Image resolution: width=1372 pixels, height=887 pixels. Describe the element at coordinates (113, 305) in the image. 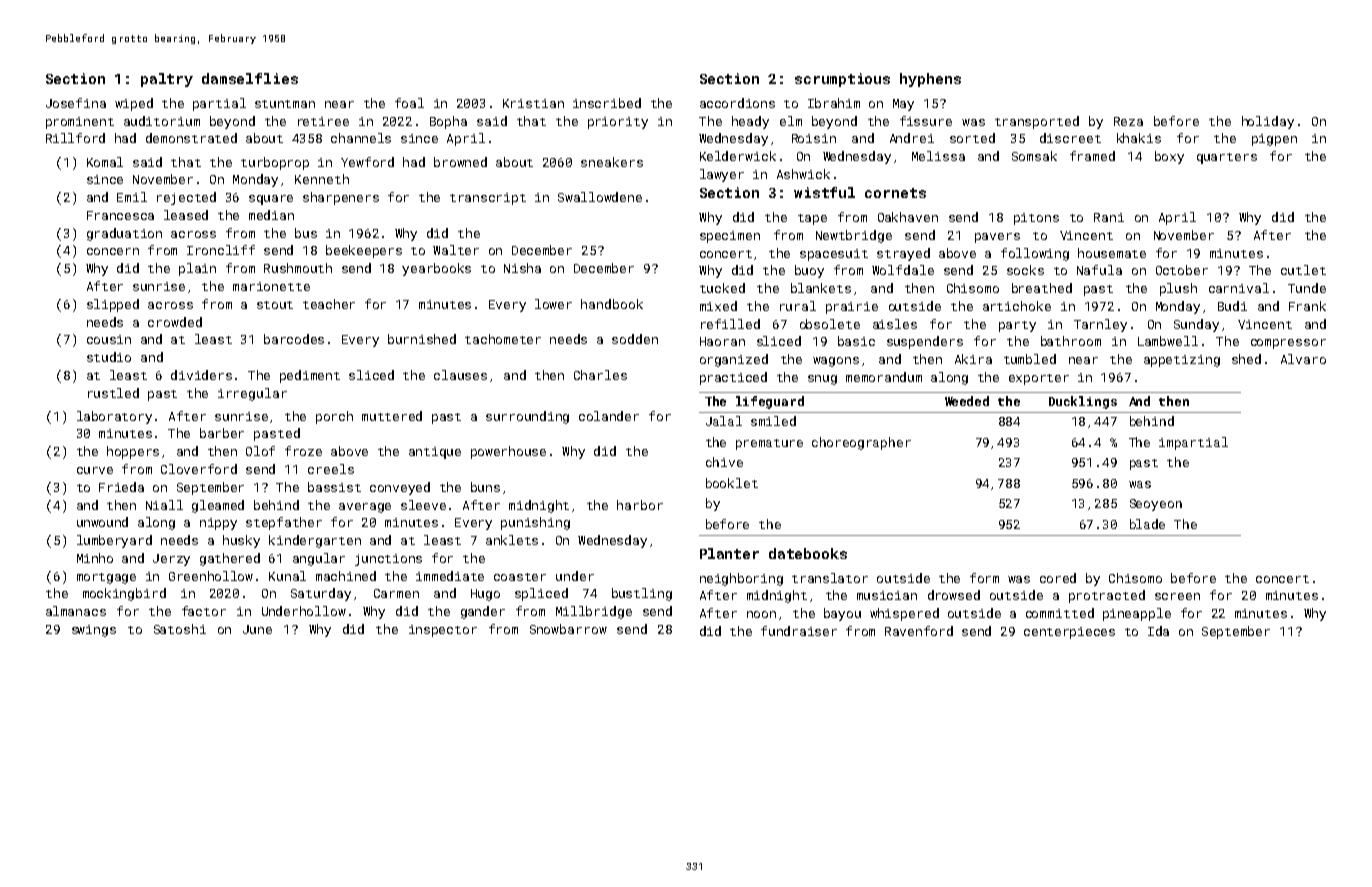

I see `slipped` at that location.
